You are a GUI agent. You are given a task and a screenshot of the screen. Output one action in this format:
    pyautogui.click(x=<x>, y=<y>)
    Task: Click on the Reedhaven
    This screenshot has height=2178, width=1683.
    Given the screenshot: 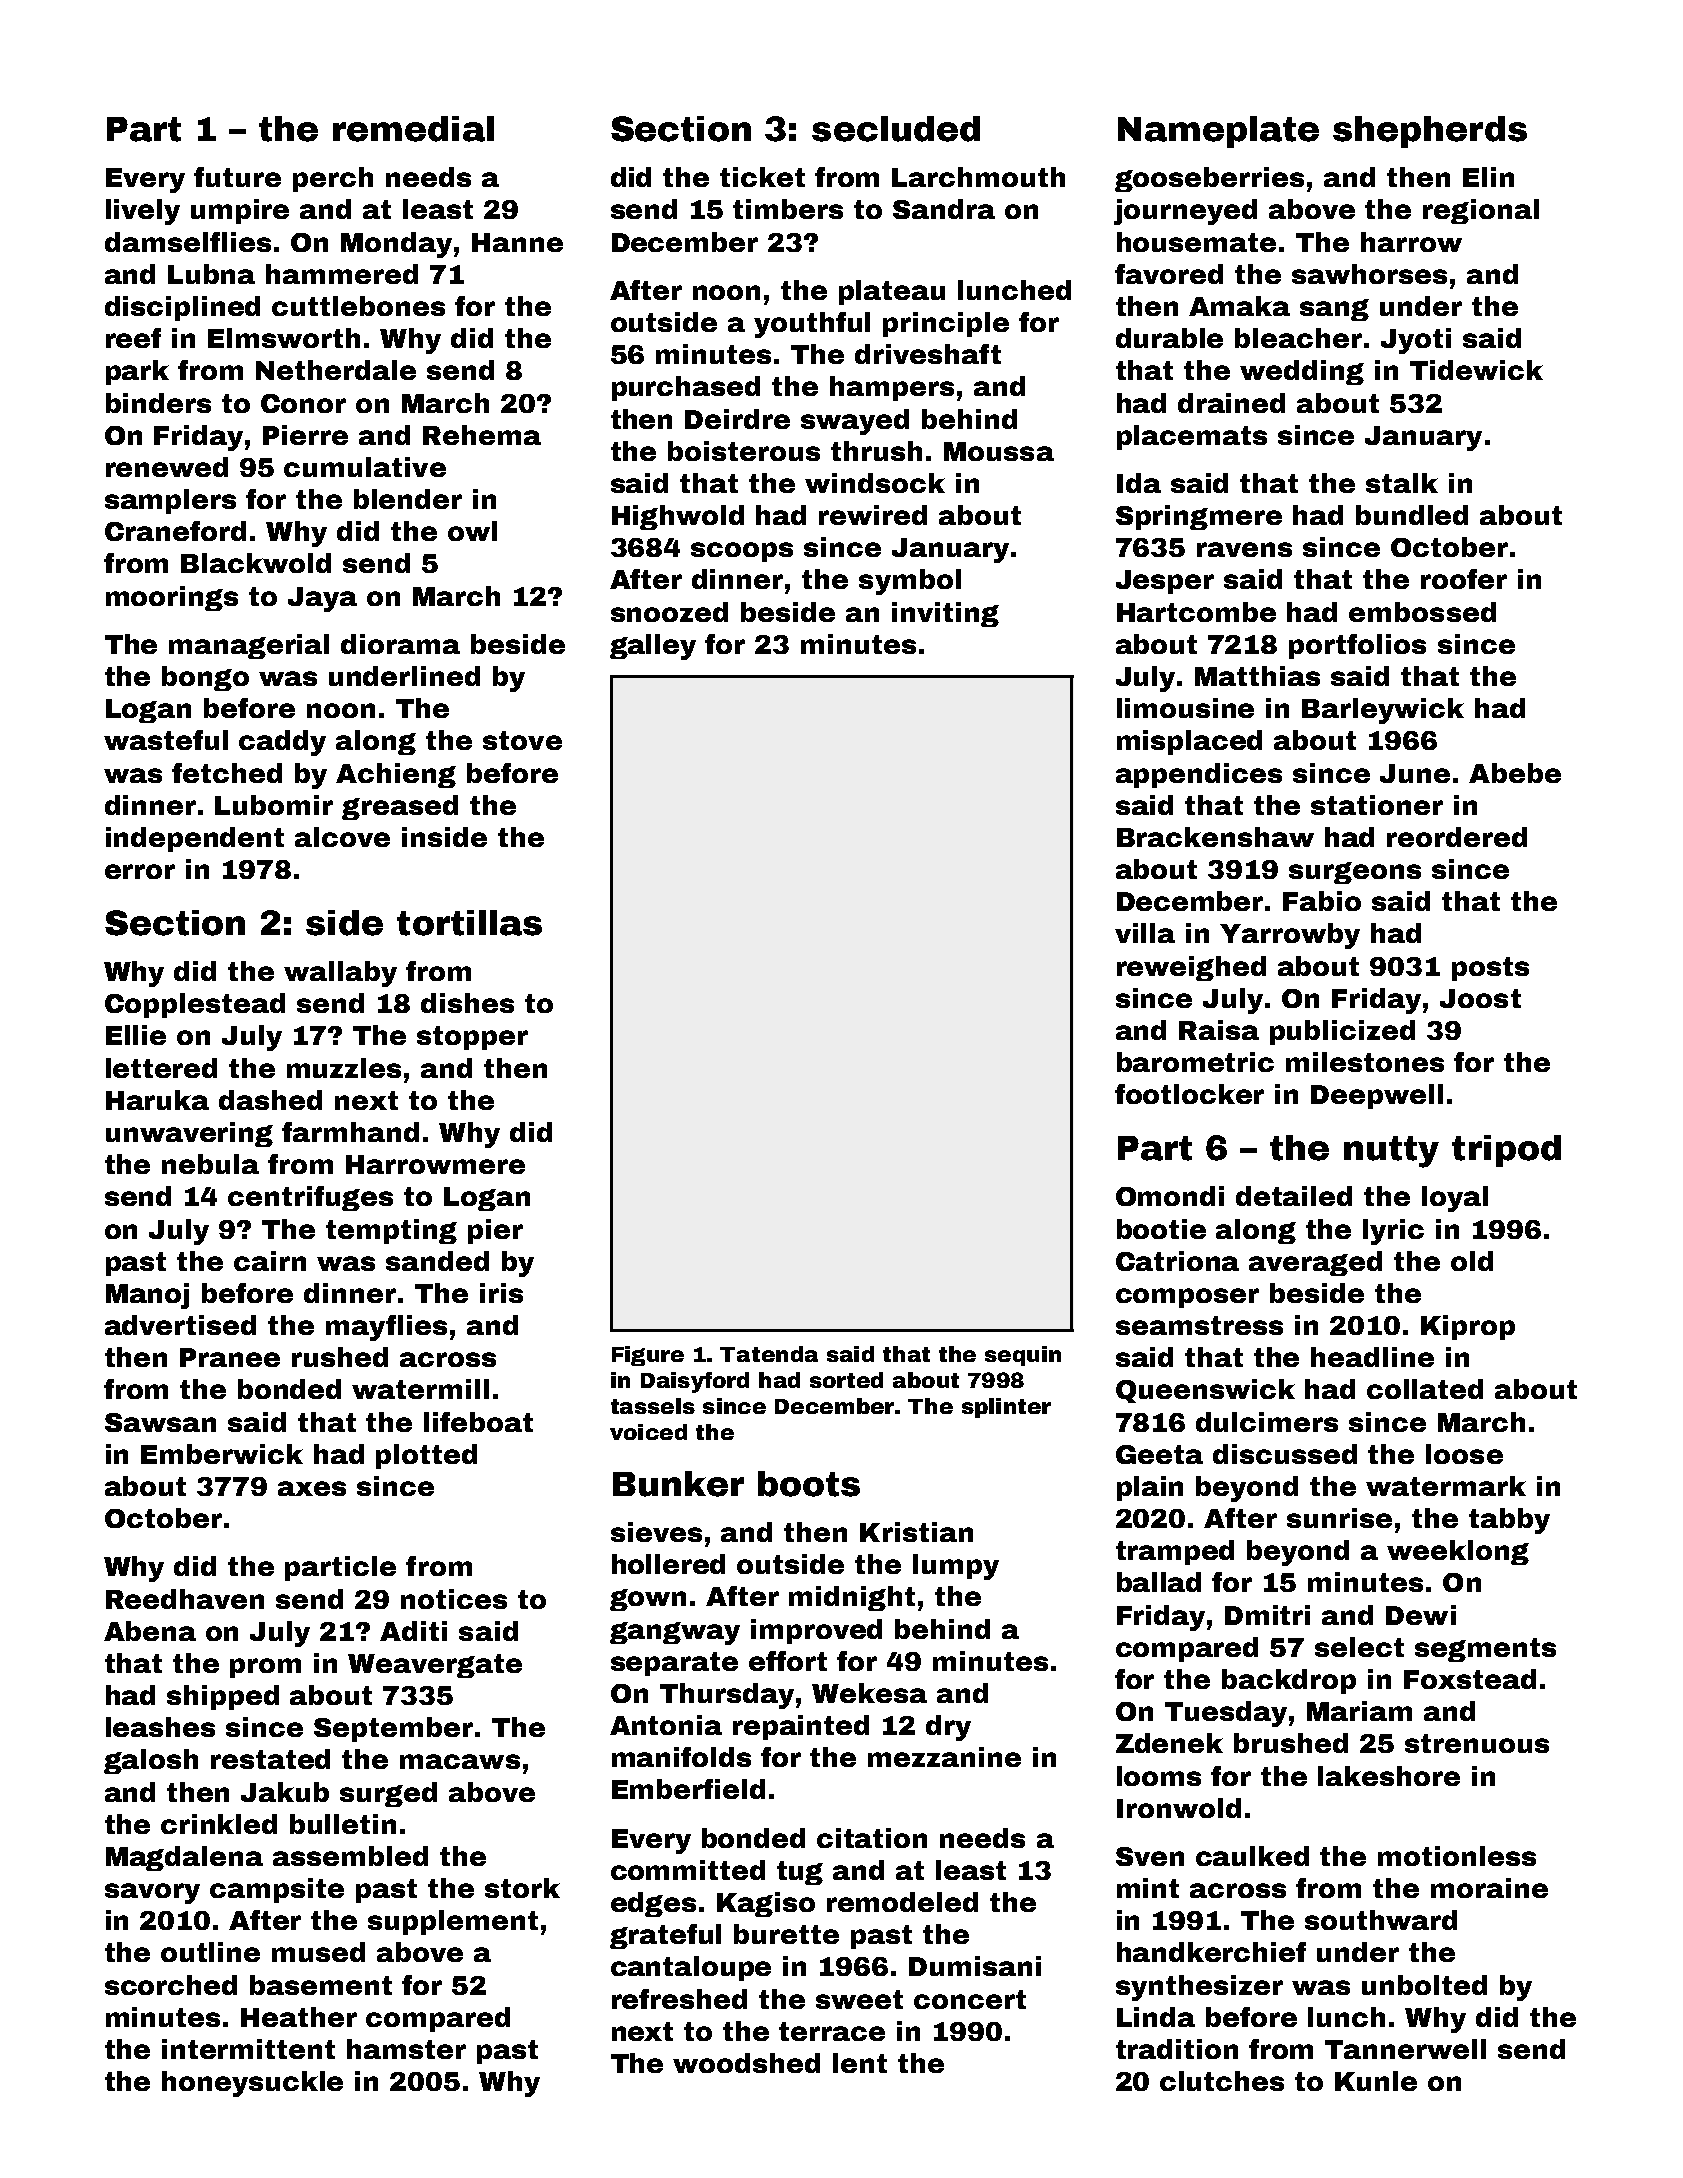 What is the action you would take?
    pyautogui.click(x=185, y=1599)
